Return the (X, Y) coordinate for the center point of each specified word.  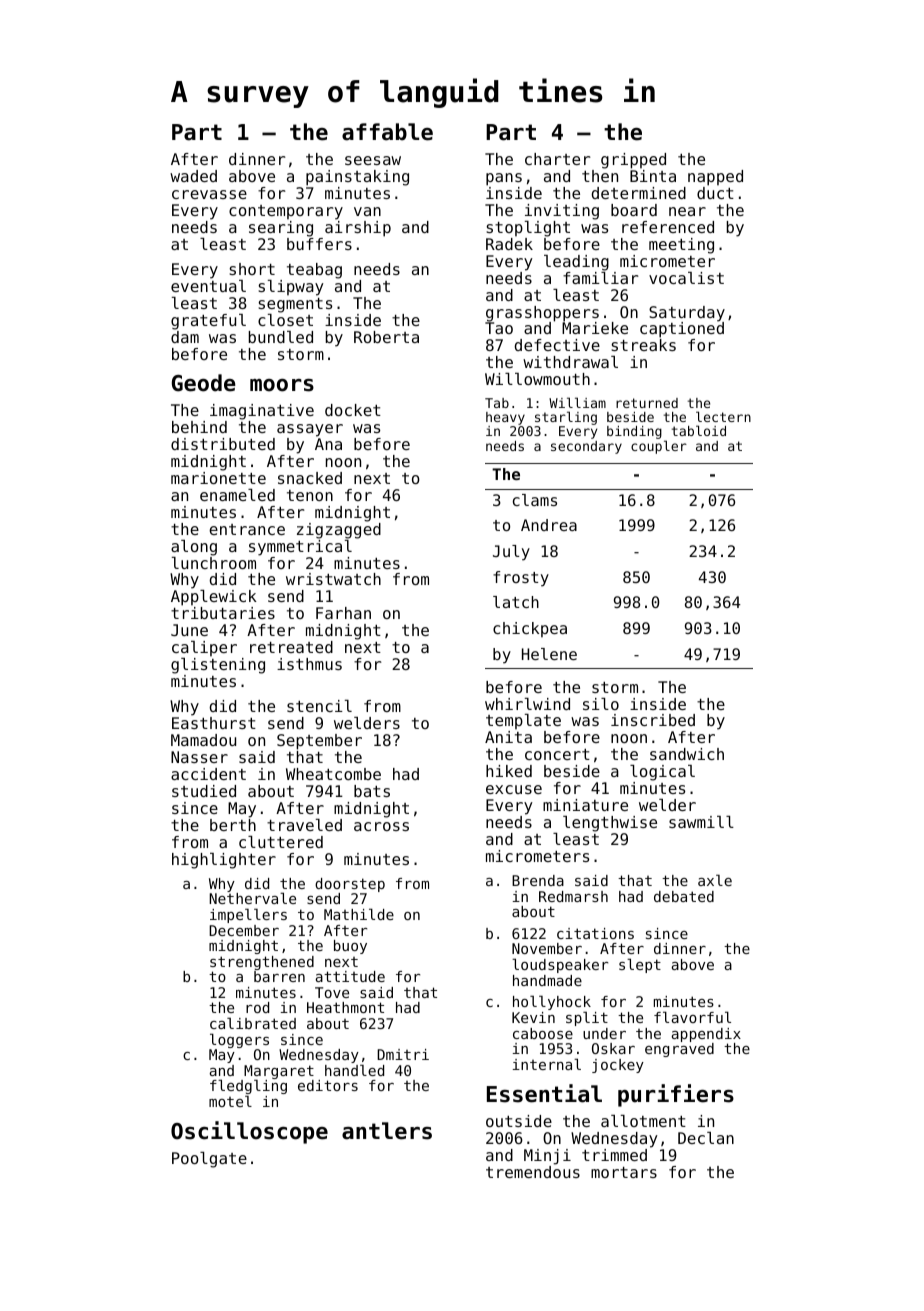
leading (576, 263)
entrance (247, 529)
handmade (547, 980)
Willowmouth (537, 379)
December (244, 930)
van (367, 211)
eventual (208, 286)
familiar (601, 278)
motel (230, 1101)
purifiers (676, 1095)
